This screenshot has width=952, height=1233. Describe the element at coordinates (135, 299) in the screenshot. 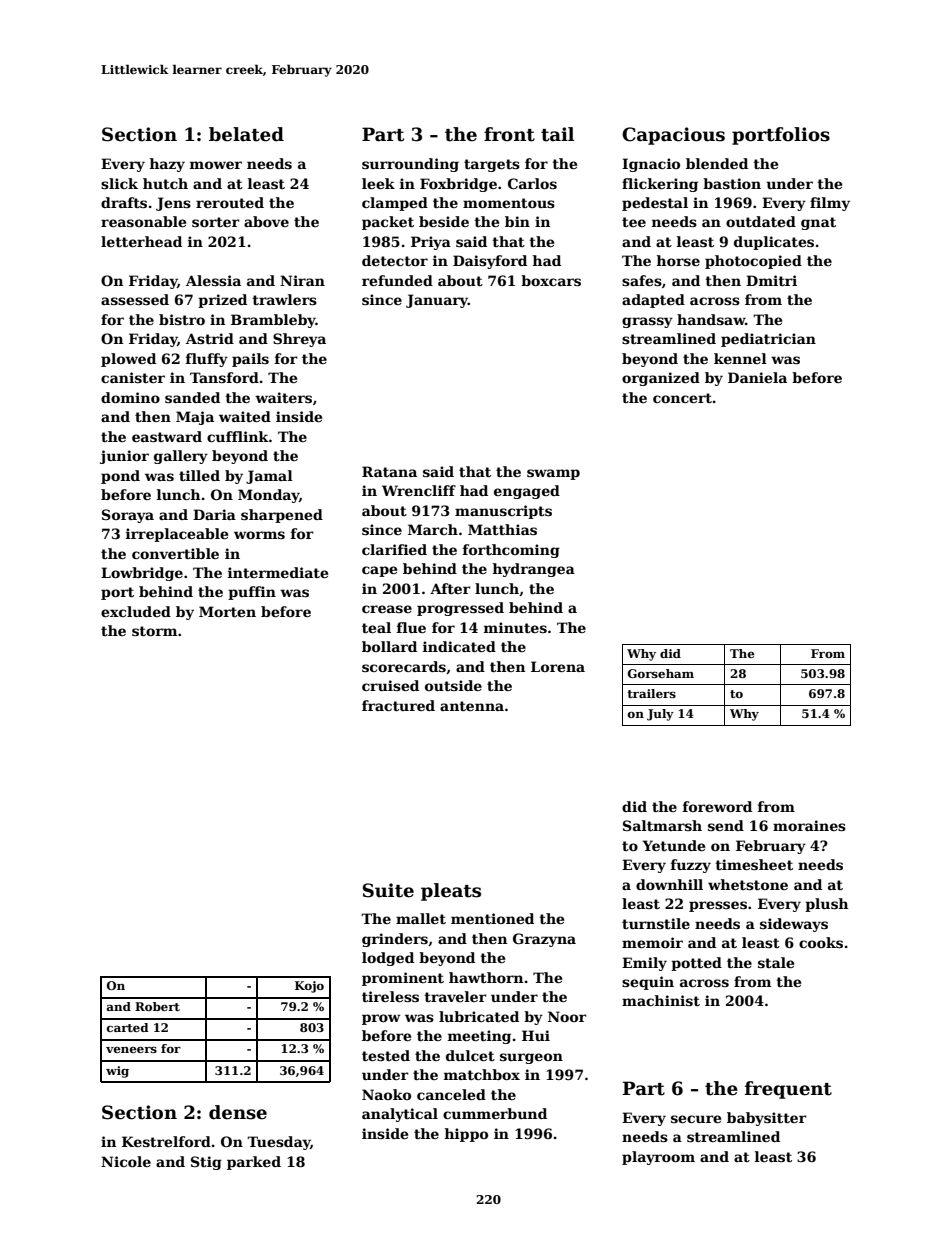

I see `assessed` at that location.
